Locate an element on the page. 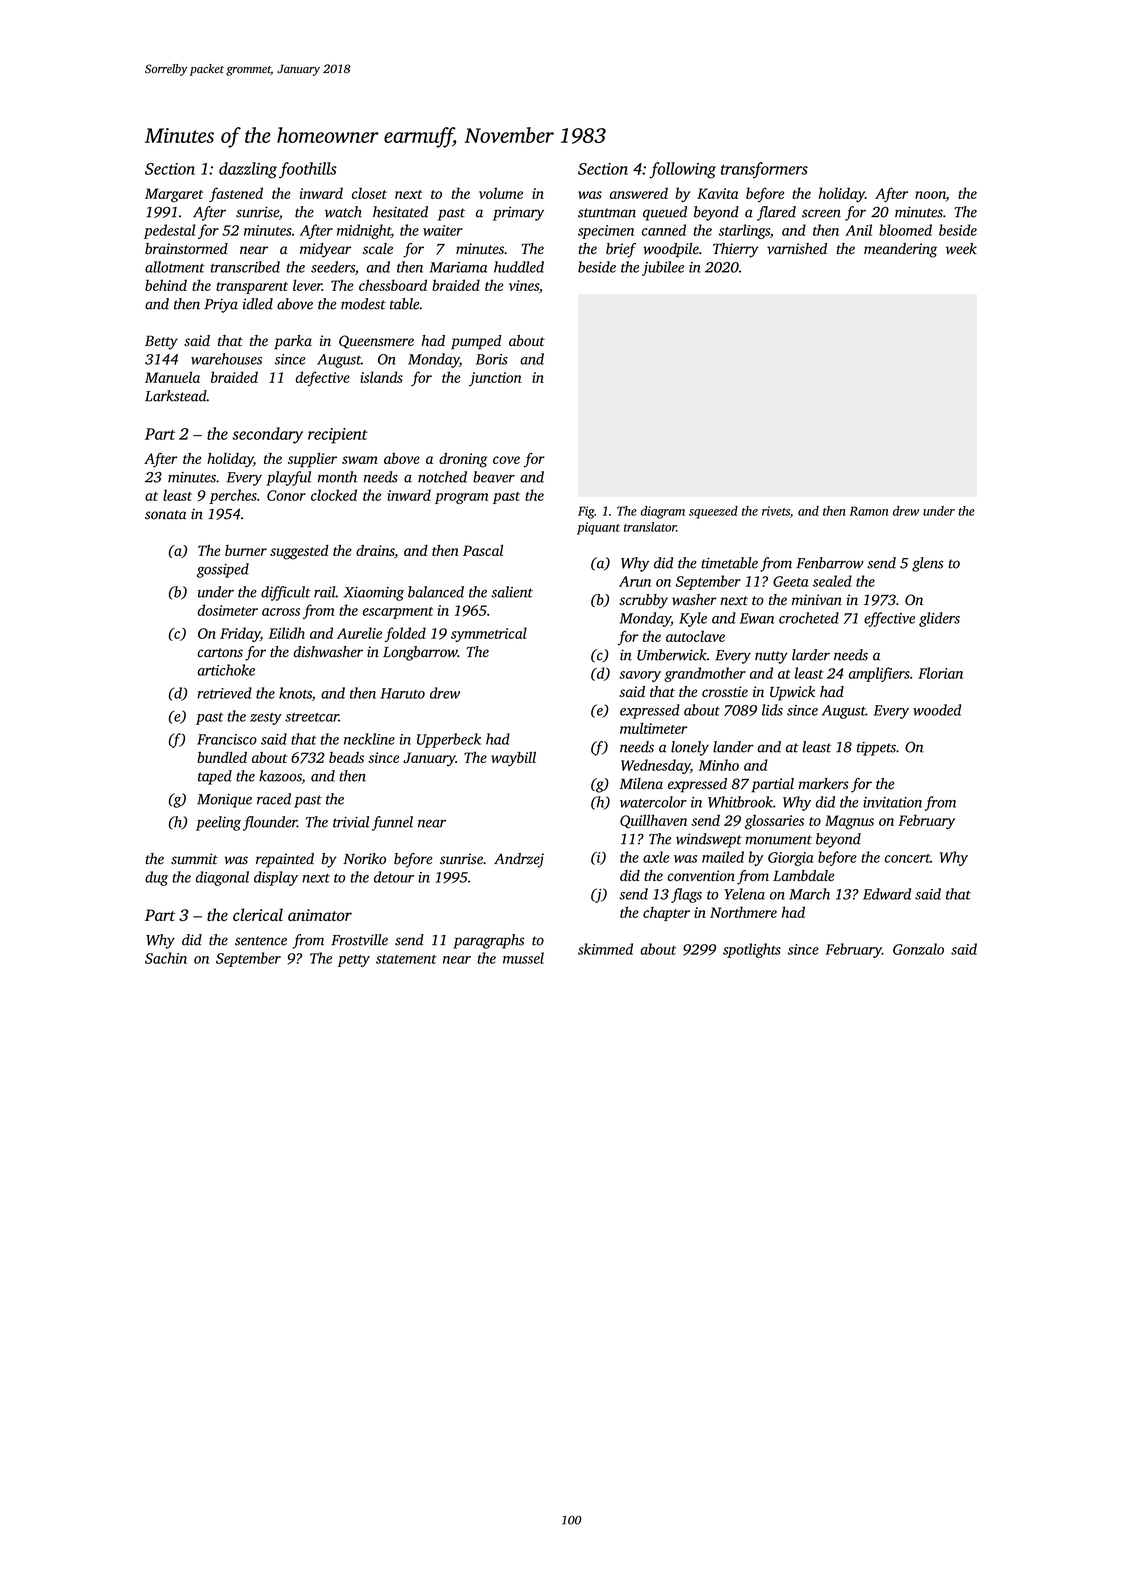  transformers is located at coordinates (764, 170).
